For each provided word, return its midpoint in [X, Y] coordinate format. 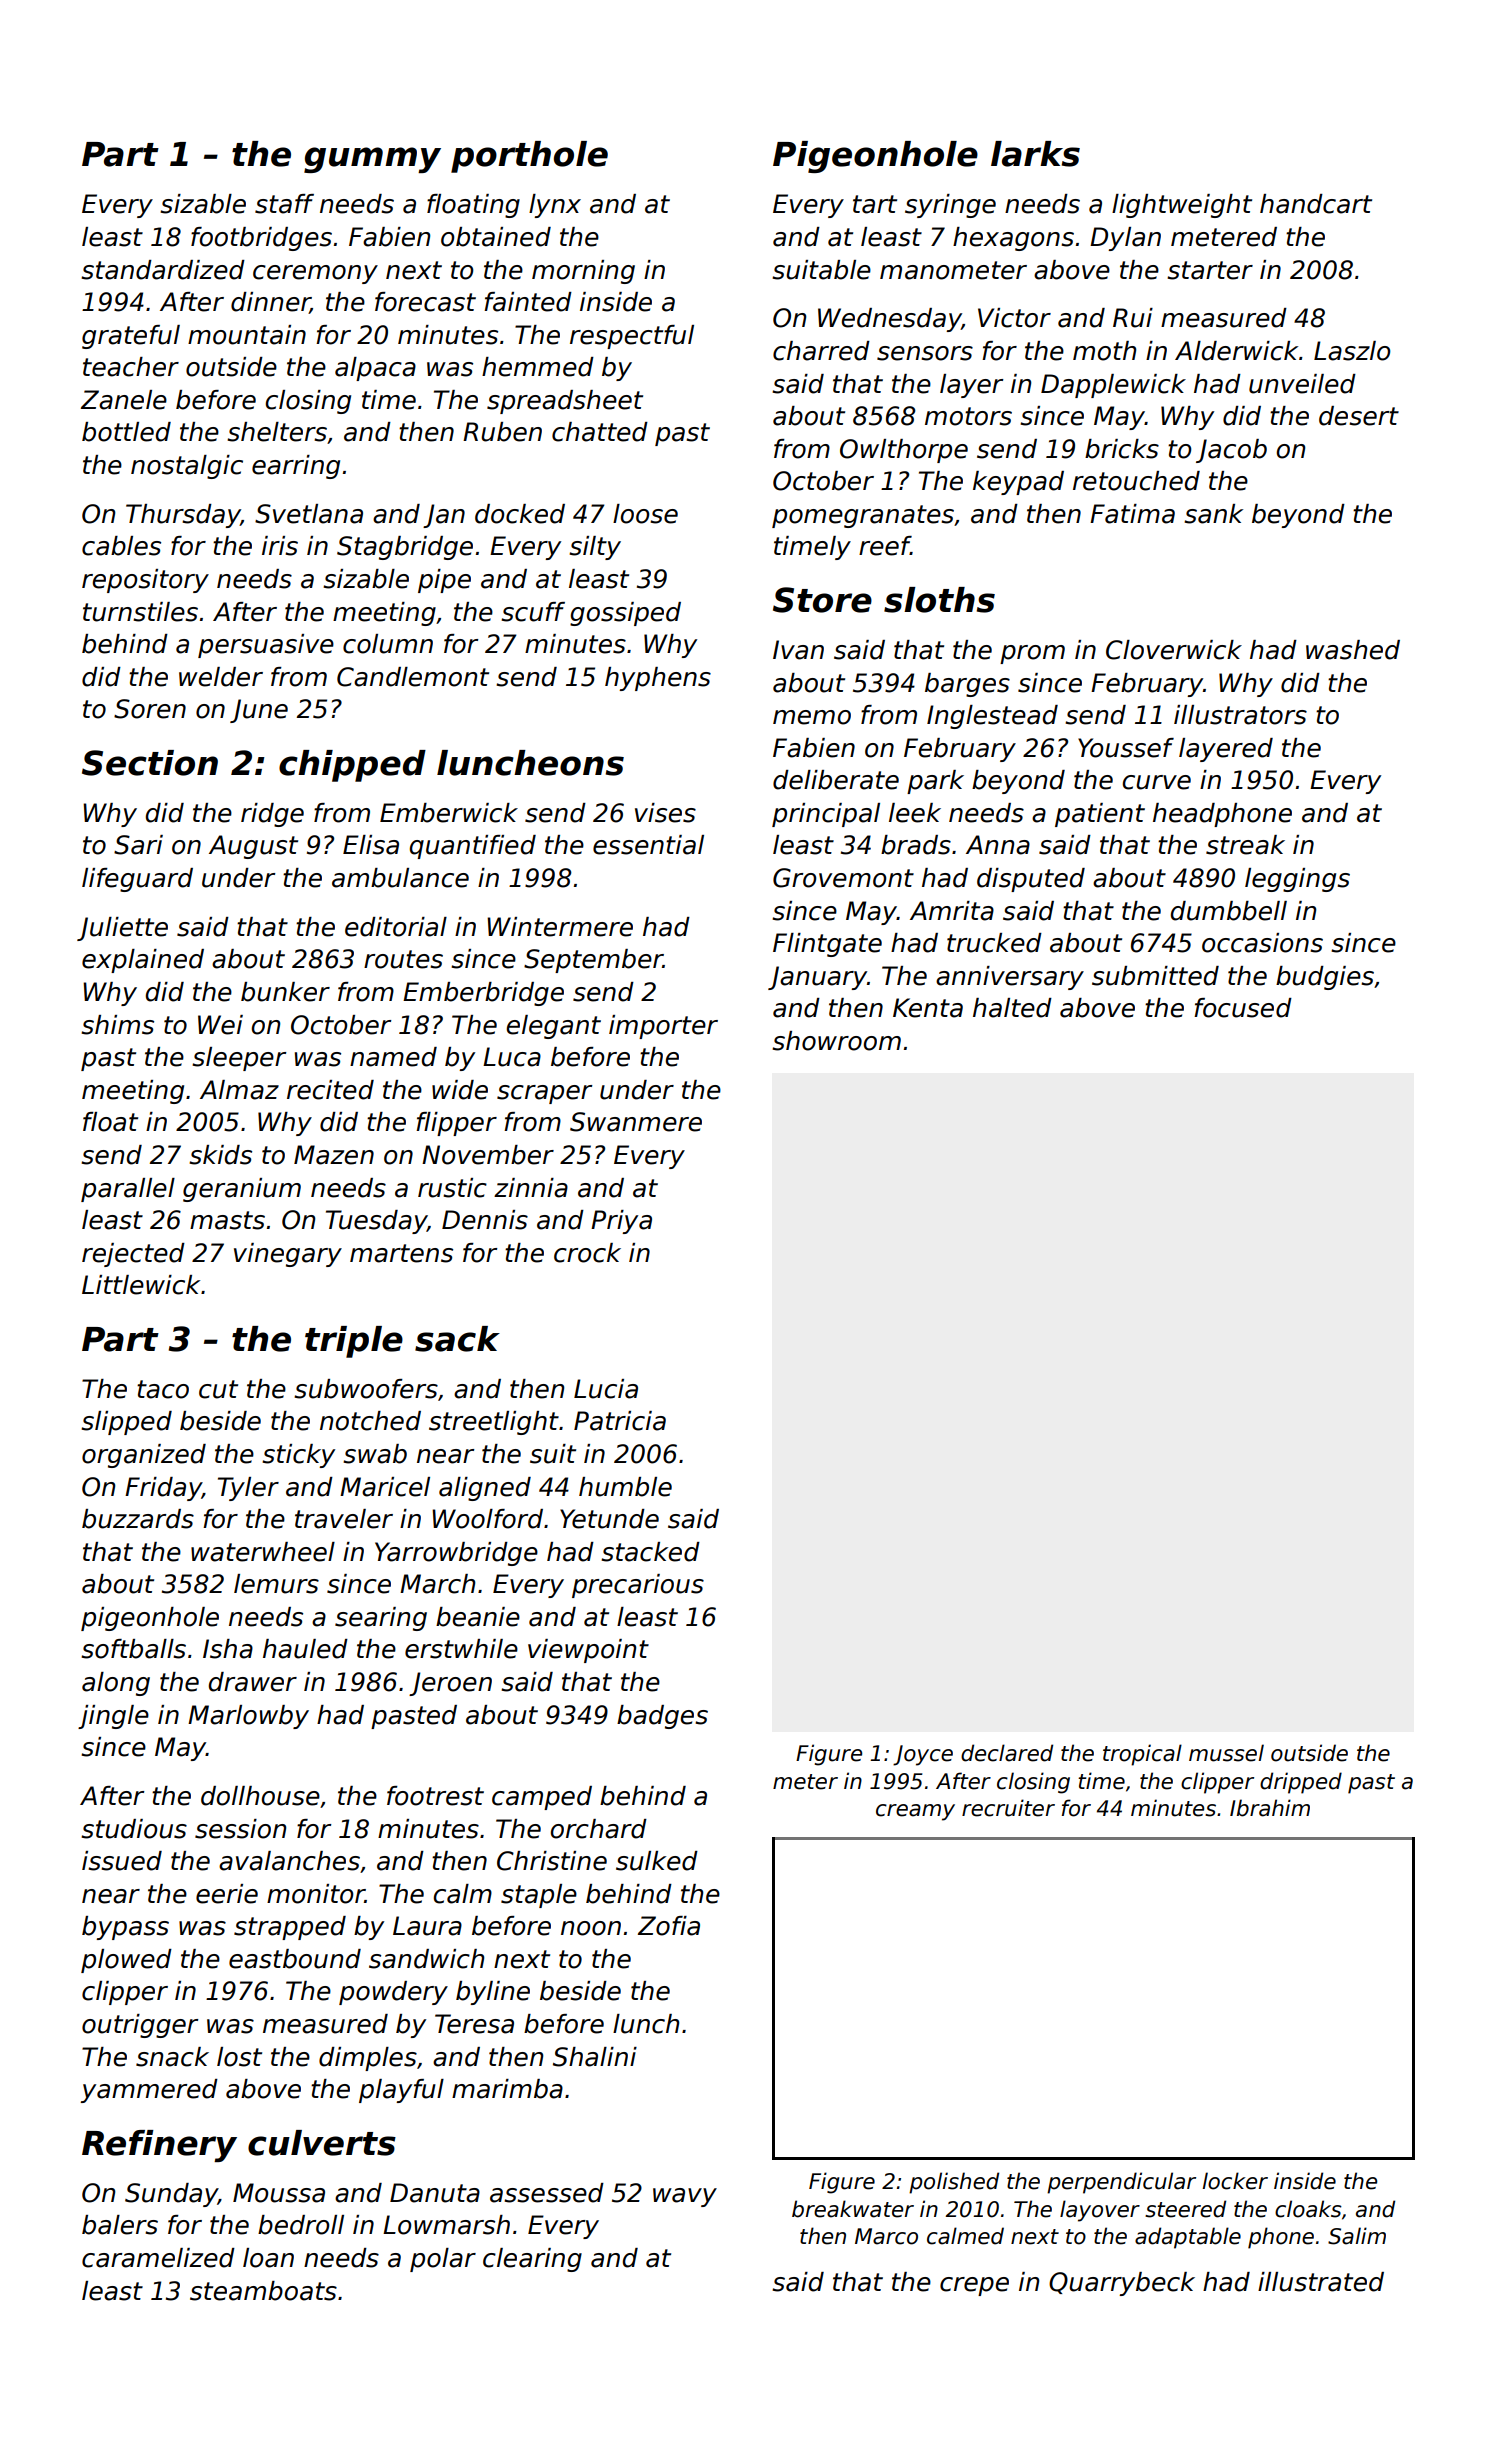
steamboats [263, 2291]
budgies [1325, 978]
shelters [277, 432]
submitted [1155, 976]
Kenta [928, 1008]
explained [143, 961]
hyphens [658, 679]
